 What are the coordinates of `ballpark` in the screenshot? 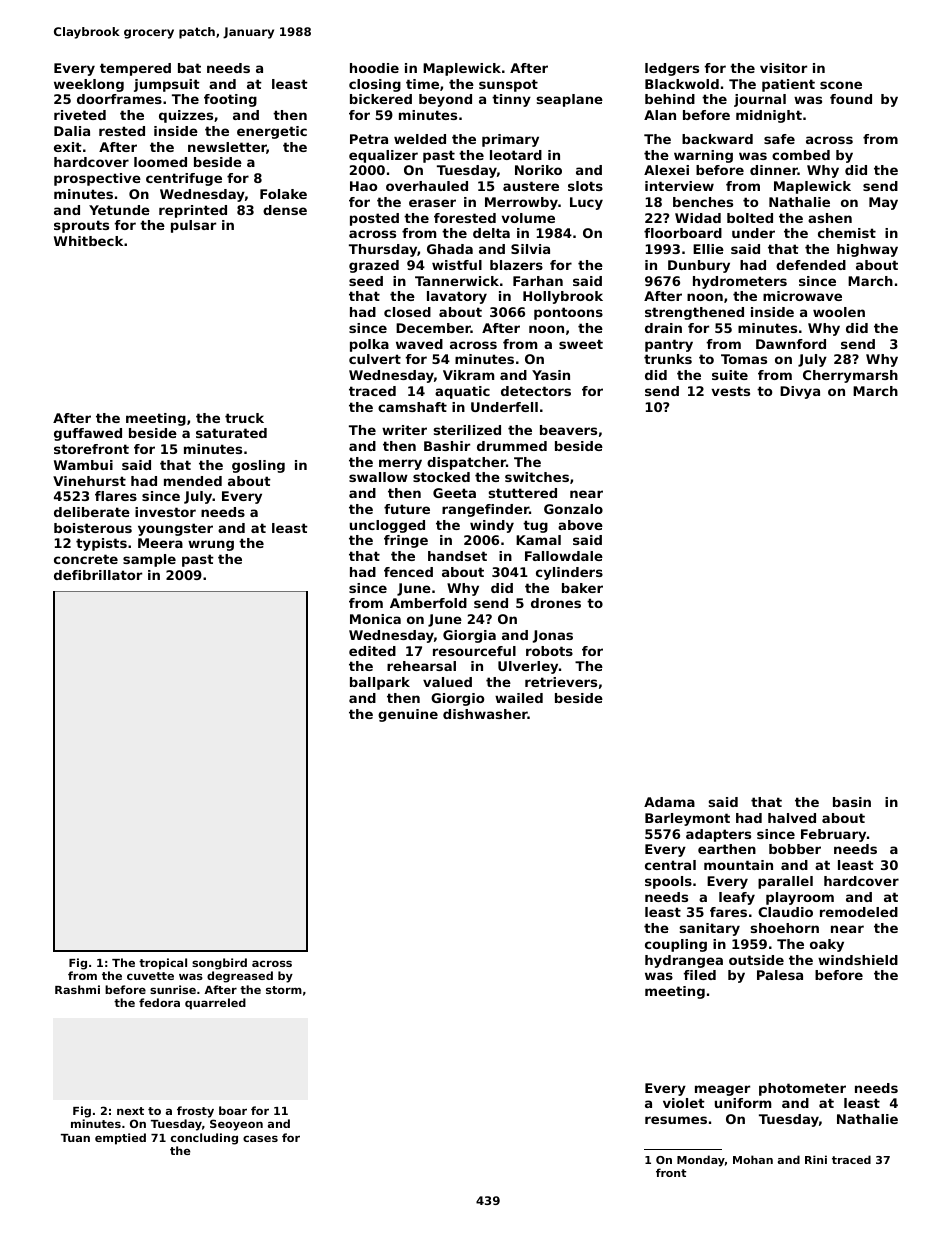 It's located at (380, 683).
